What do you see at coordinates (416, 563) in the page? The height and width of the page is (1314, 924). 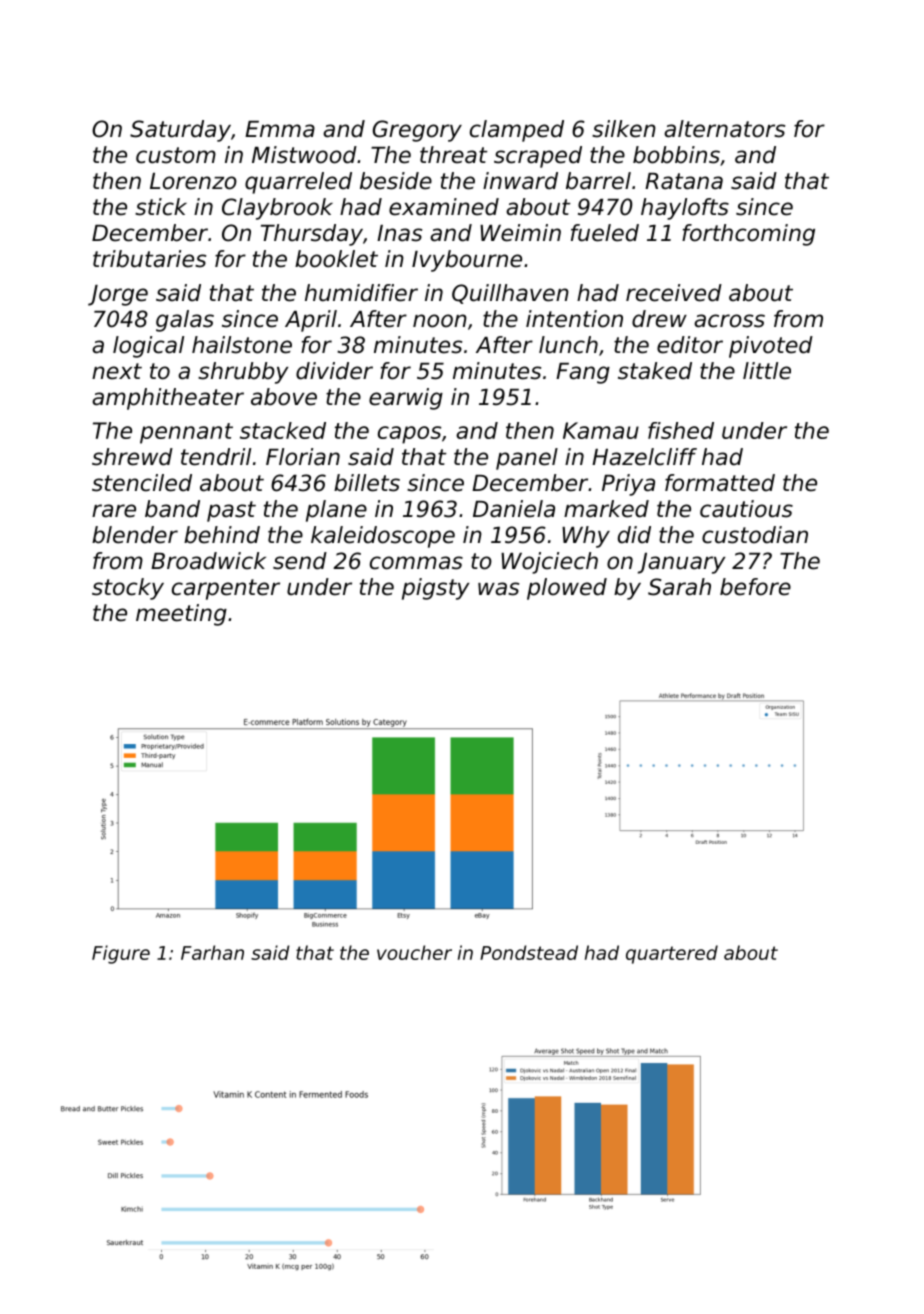 I see `commas` at bounding box center [416, 563].
